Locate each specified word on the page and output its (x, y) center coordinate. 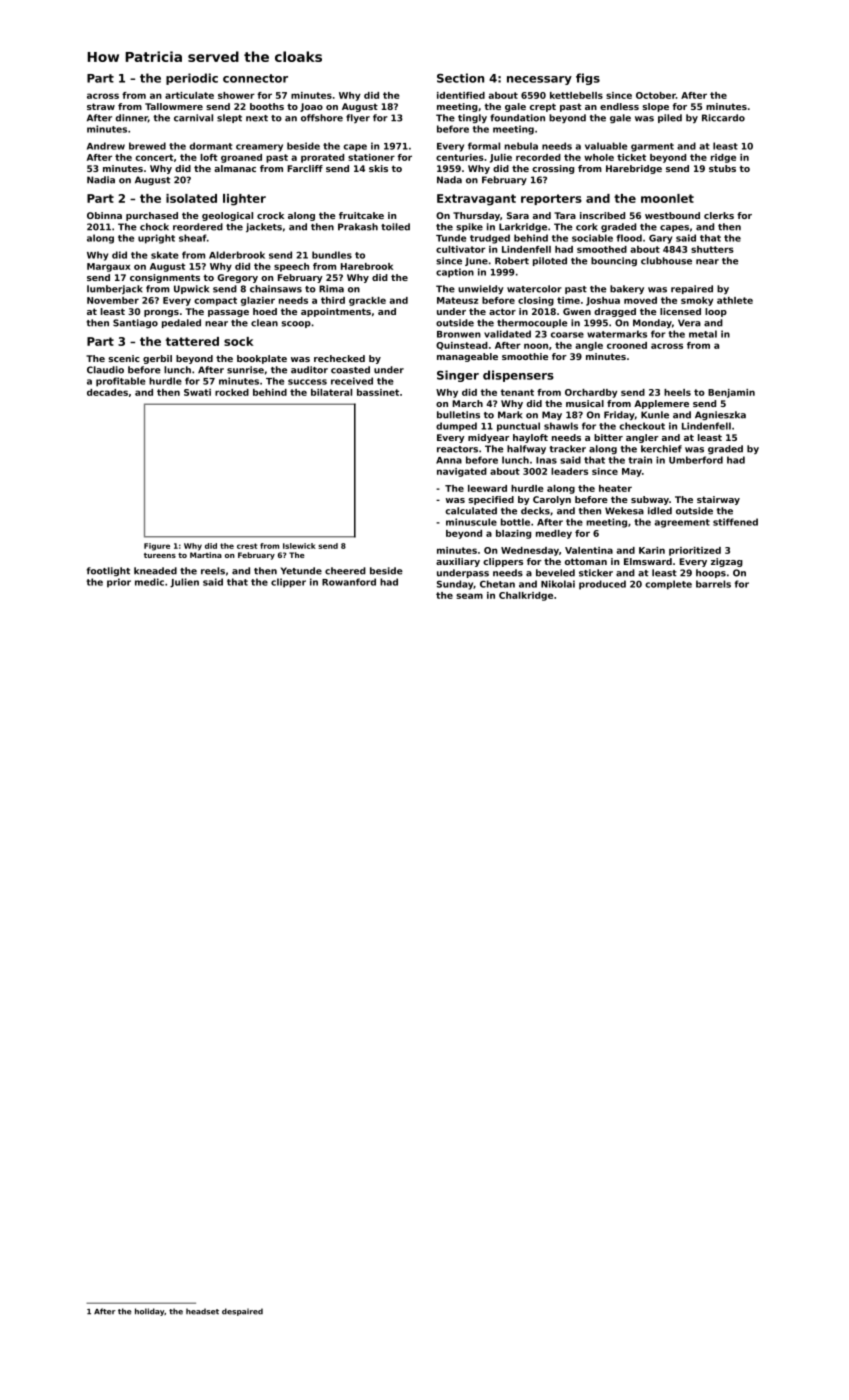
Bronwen (459, 334)
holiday (149, 1312)
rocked (232, 392)
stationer (371, 157)
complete (668, 585)
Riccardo (723, 118)
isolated (191, 198)
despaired (242, 1312)
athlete (735, 300)
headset (202, 1311)
